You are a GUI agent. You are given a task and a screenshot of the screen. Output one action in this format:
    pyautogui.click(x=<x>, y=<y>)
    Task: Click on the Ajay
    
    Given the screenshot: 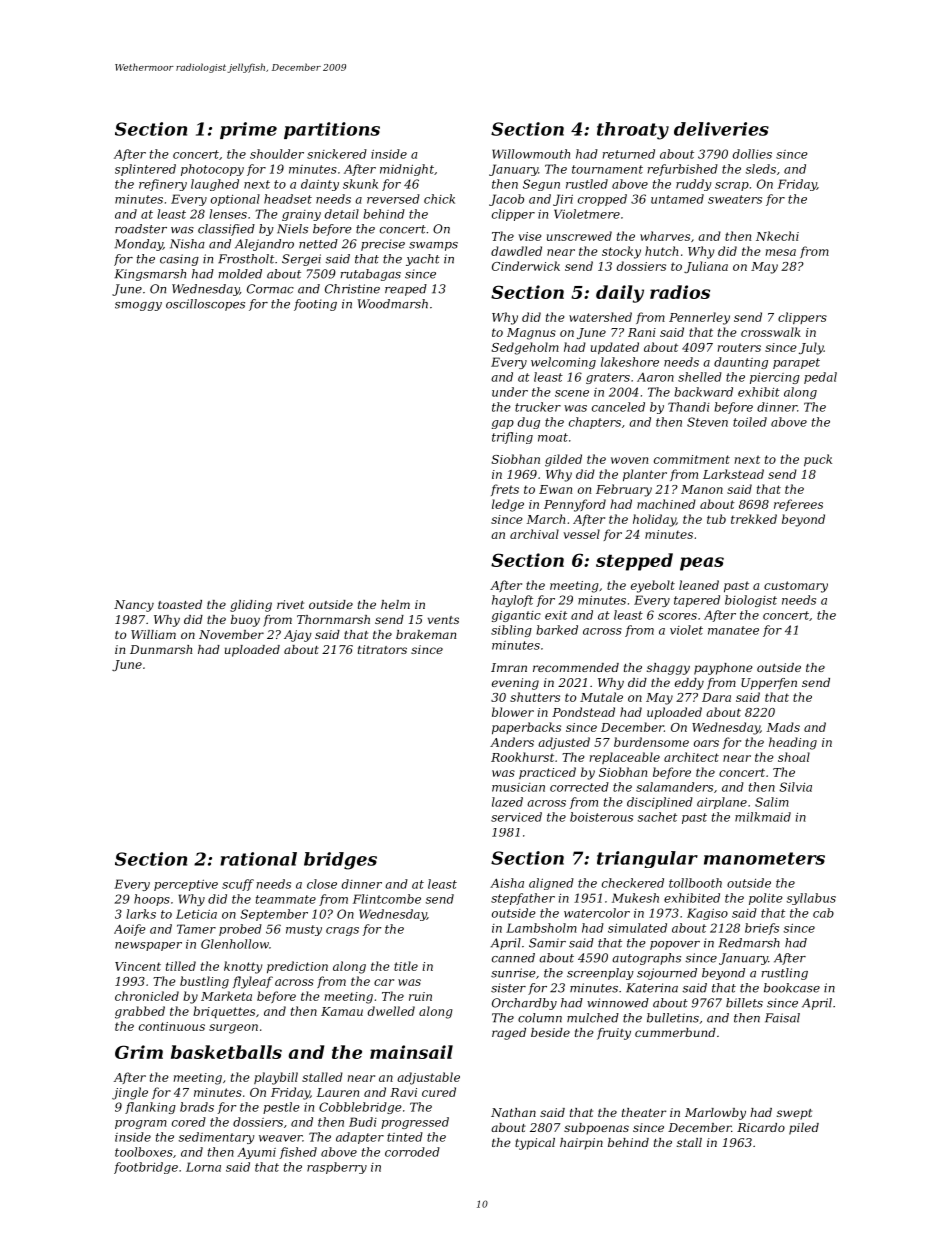 What is the action you would take?
    pyautogui.click(x=298, y=636)
